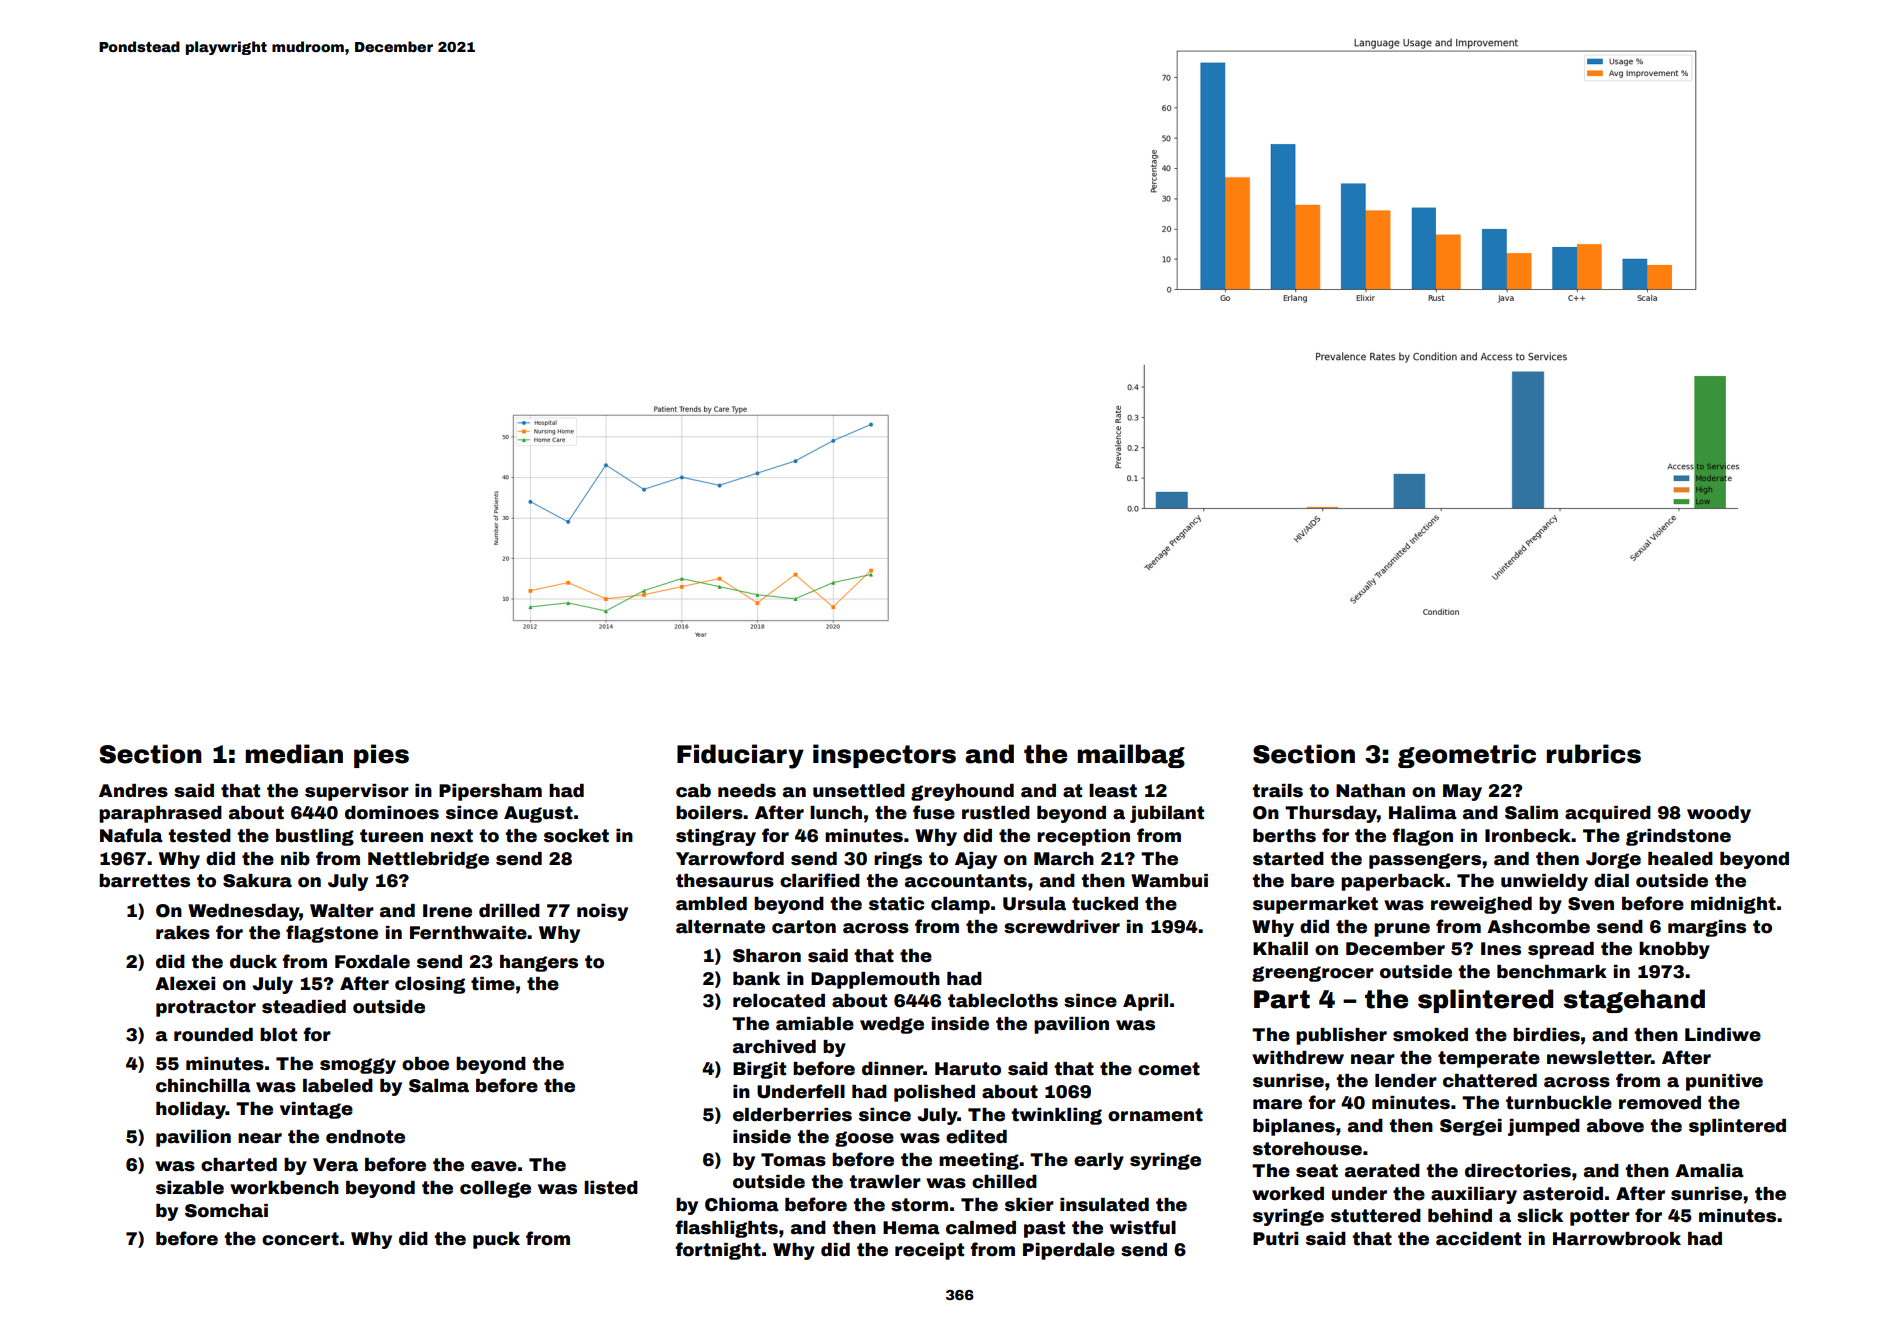  Describe the element at coordinates (226, 1211) in the document. I see `Somchai` at that location.
